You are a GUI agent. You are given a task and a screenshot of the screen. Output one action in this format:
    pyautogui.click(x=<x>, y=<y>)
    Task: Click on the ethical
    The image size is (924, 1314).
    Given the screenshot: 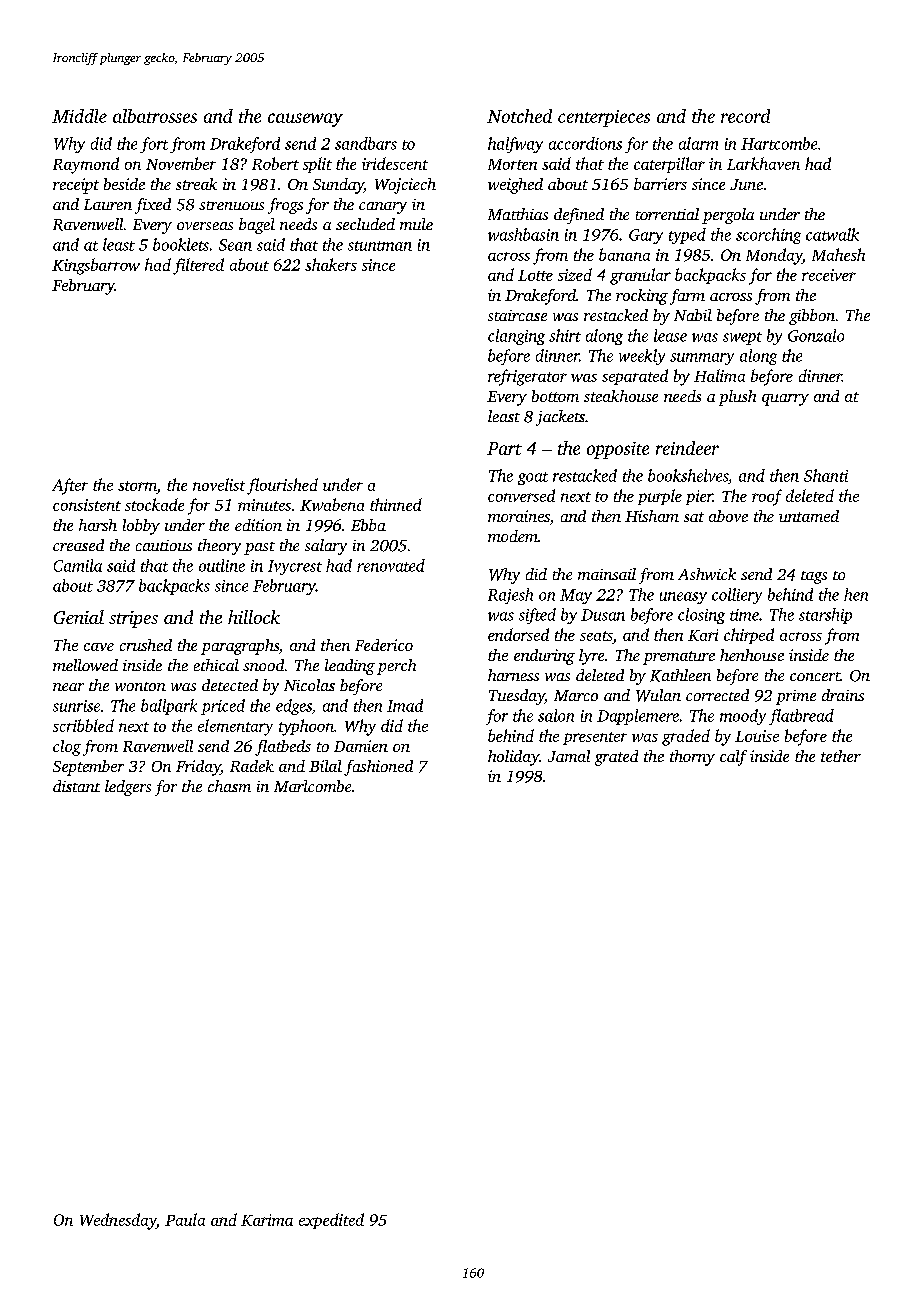 What is the action you would take?
    pyautogui.click(x=216, y=665)
